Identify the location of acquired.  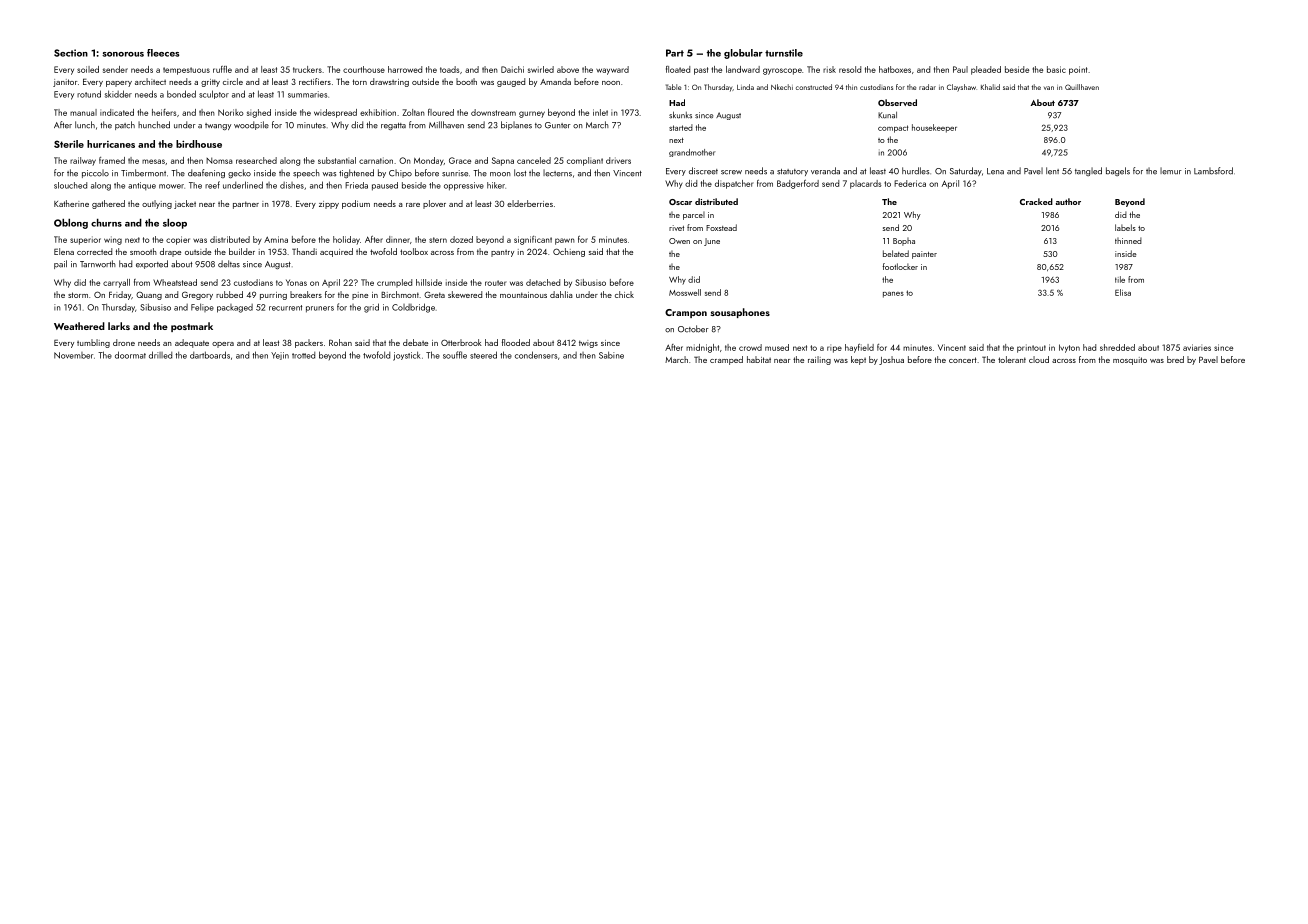
(336, 252).
